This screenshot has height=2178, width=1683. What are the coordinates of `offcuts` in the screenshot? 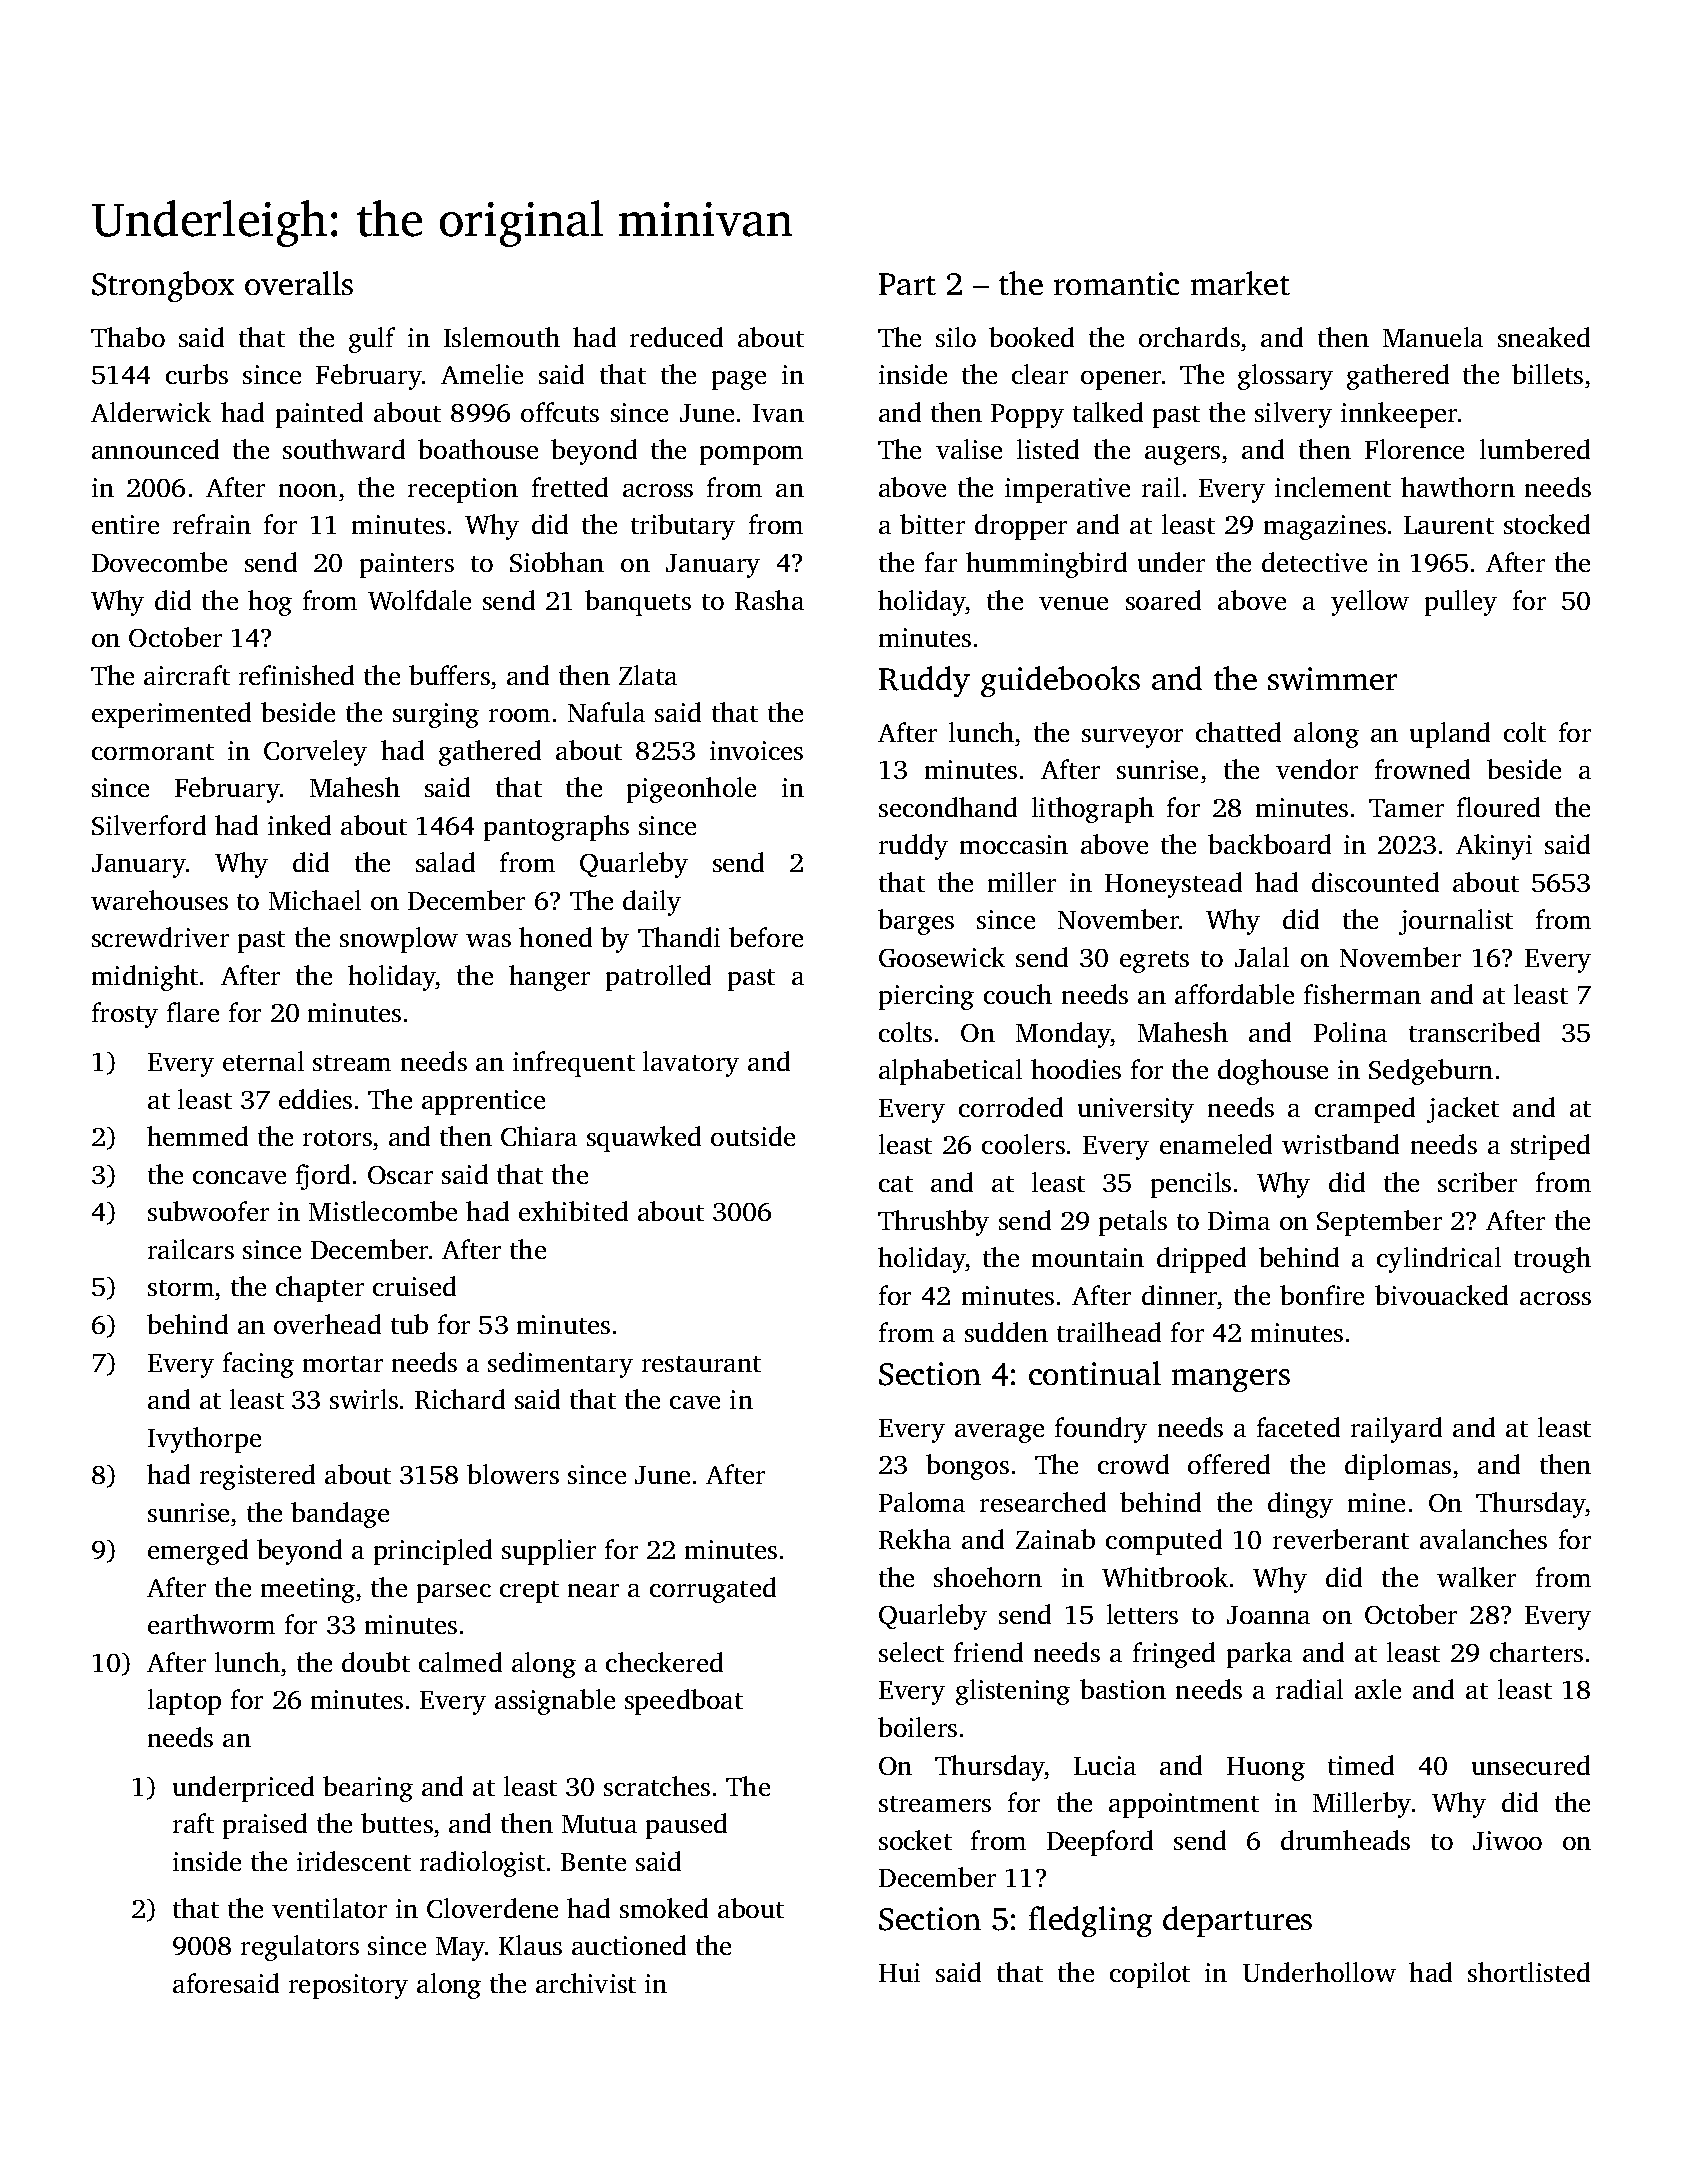 It's located at (560, 412).
